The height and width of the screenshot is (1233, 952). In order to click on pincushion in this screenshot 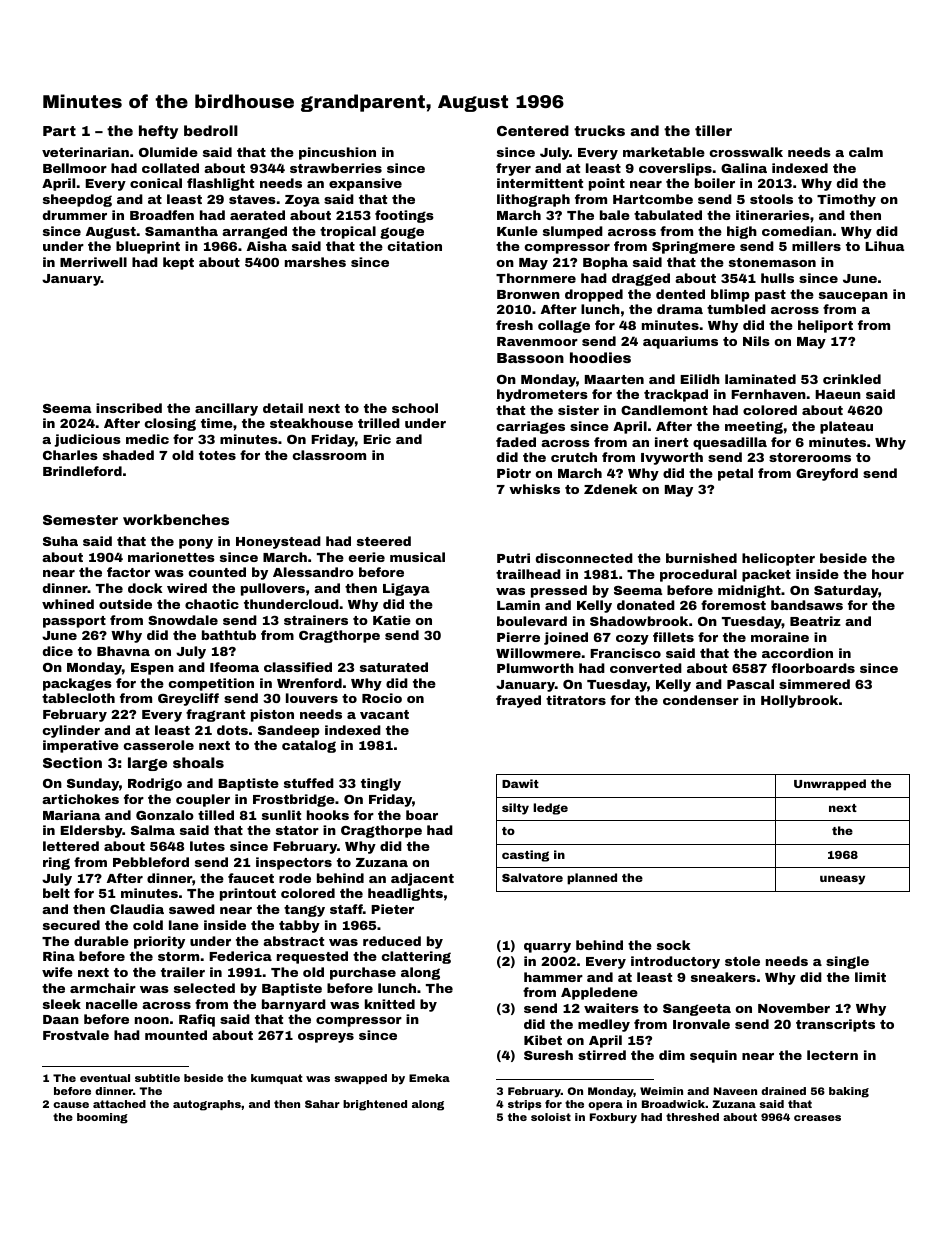, I will do `click(337, 153)`.
